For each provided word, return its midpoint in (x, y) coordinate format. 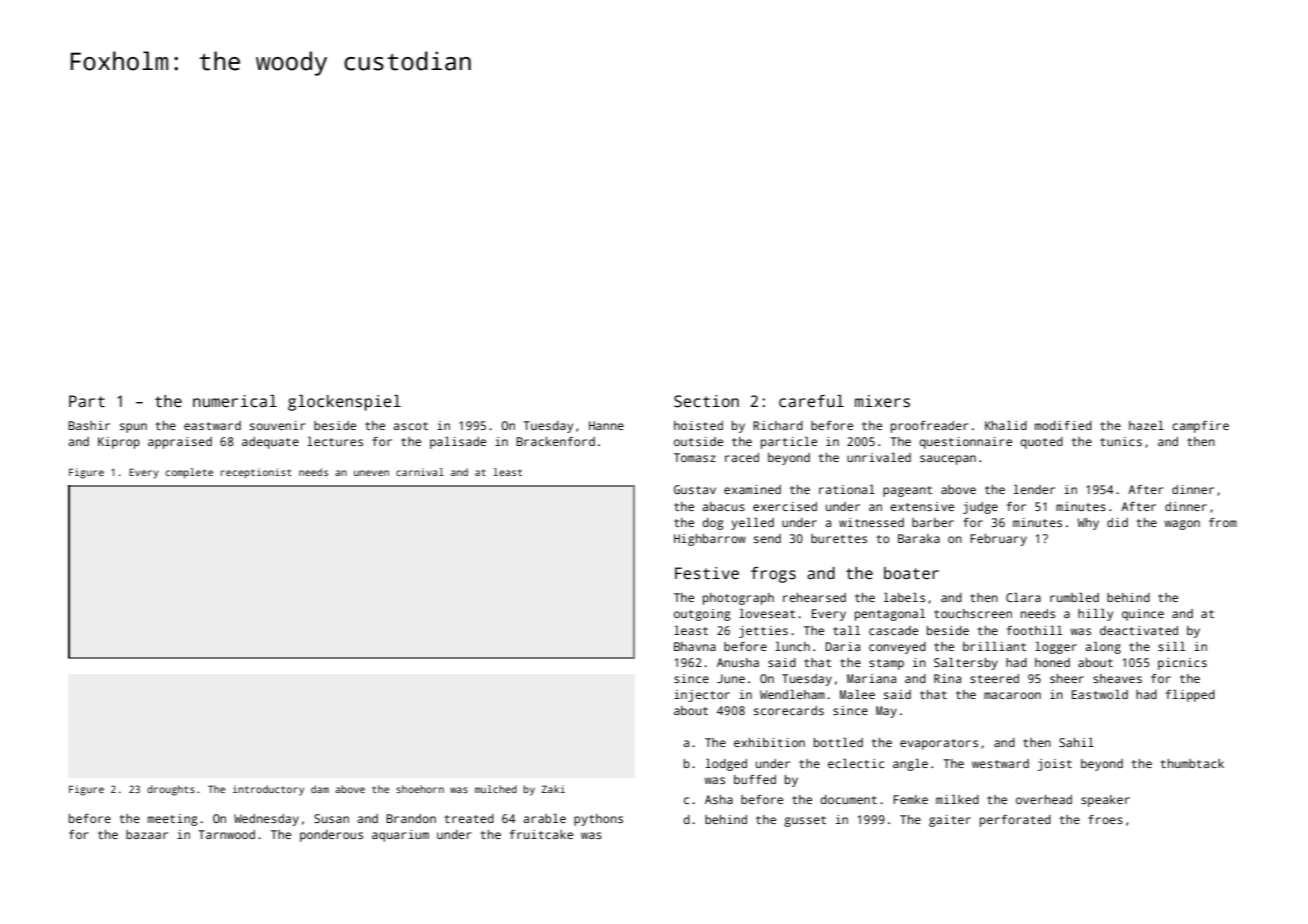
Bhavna (695, 646)
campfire (1200, 427)
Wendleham (792, 694)
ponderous (331, 836)
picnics (1182, 664)
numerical (235, 401)
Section (706, 401)
